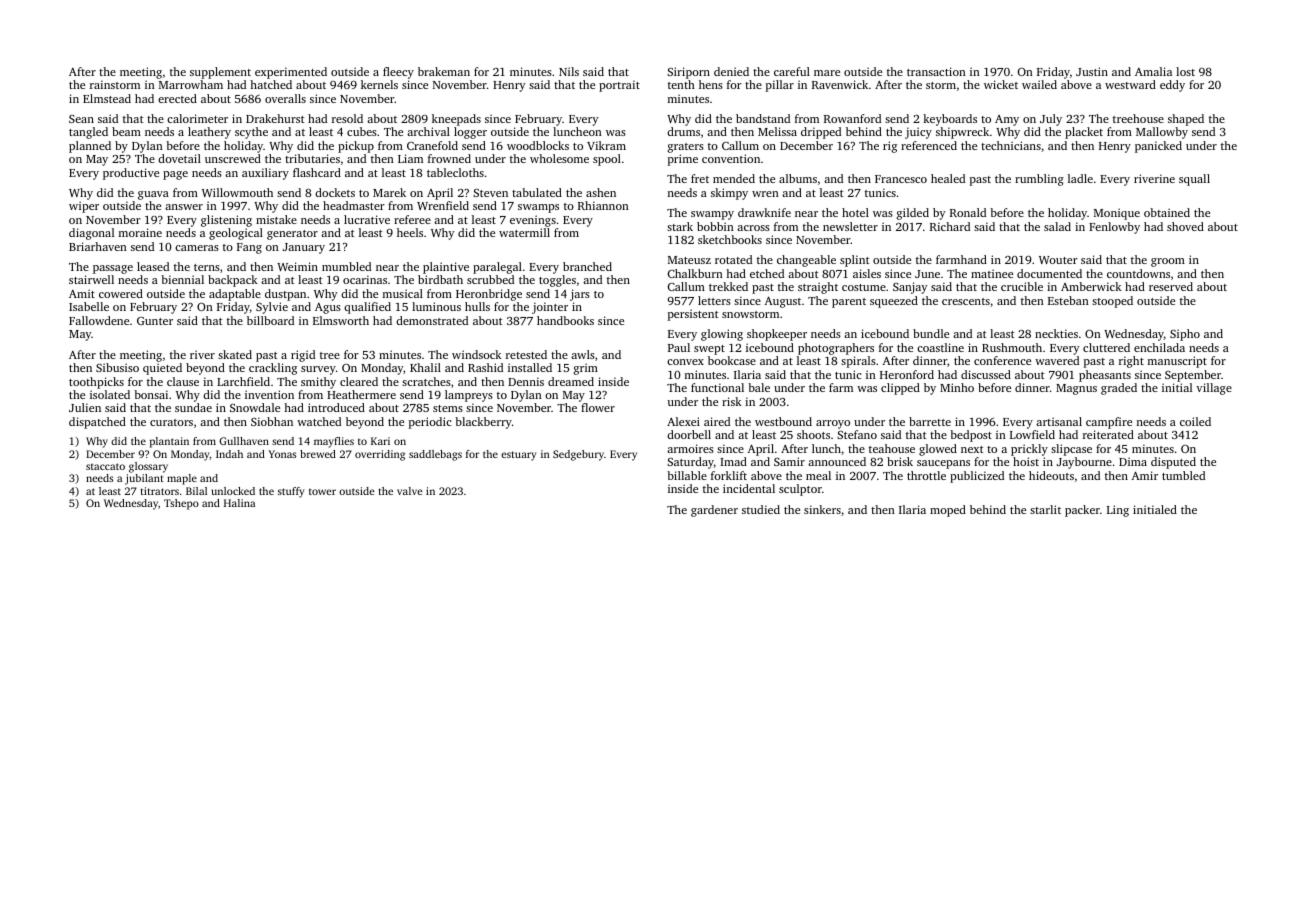  I want to click on fret, so click(700, 178).
